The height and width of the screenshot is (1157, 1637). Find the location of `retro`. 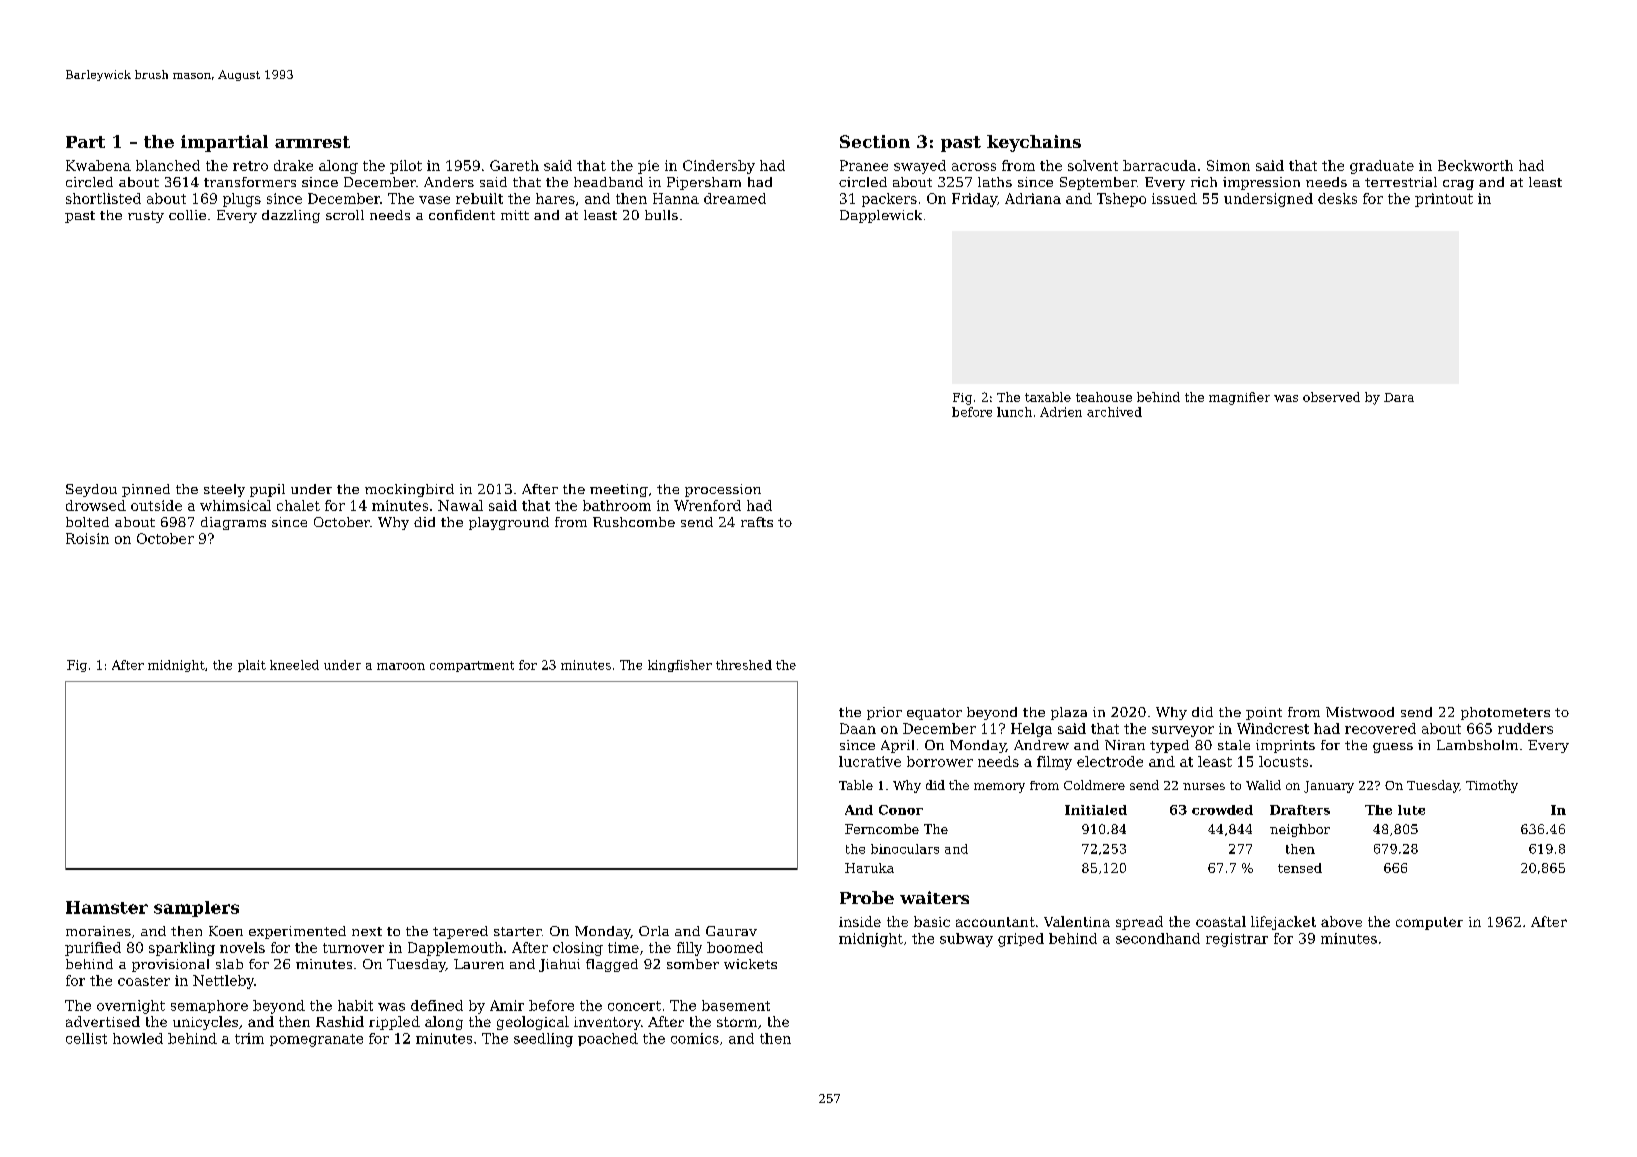

retro is located at coordinates (250, 166).
